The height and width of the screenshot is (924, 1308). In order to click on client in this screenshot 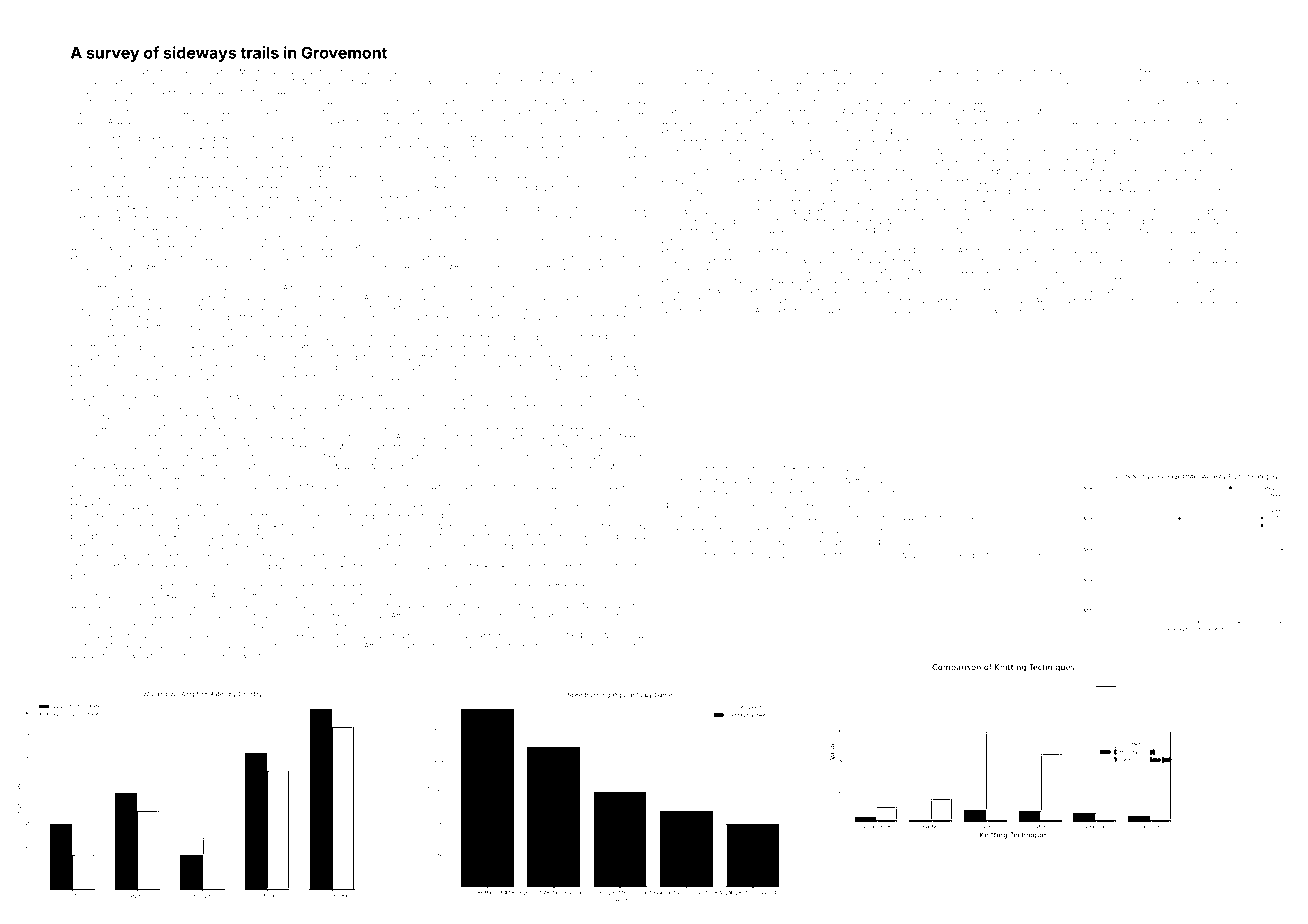, I will do `click(543, 367)`.
